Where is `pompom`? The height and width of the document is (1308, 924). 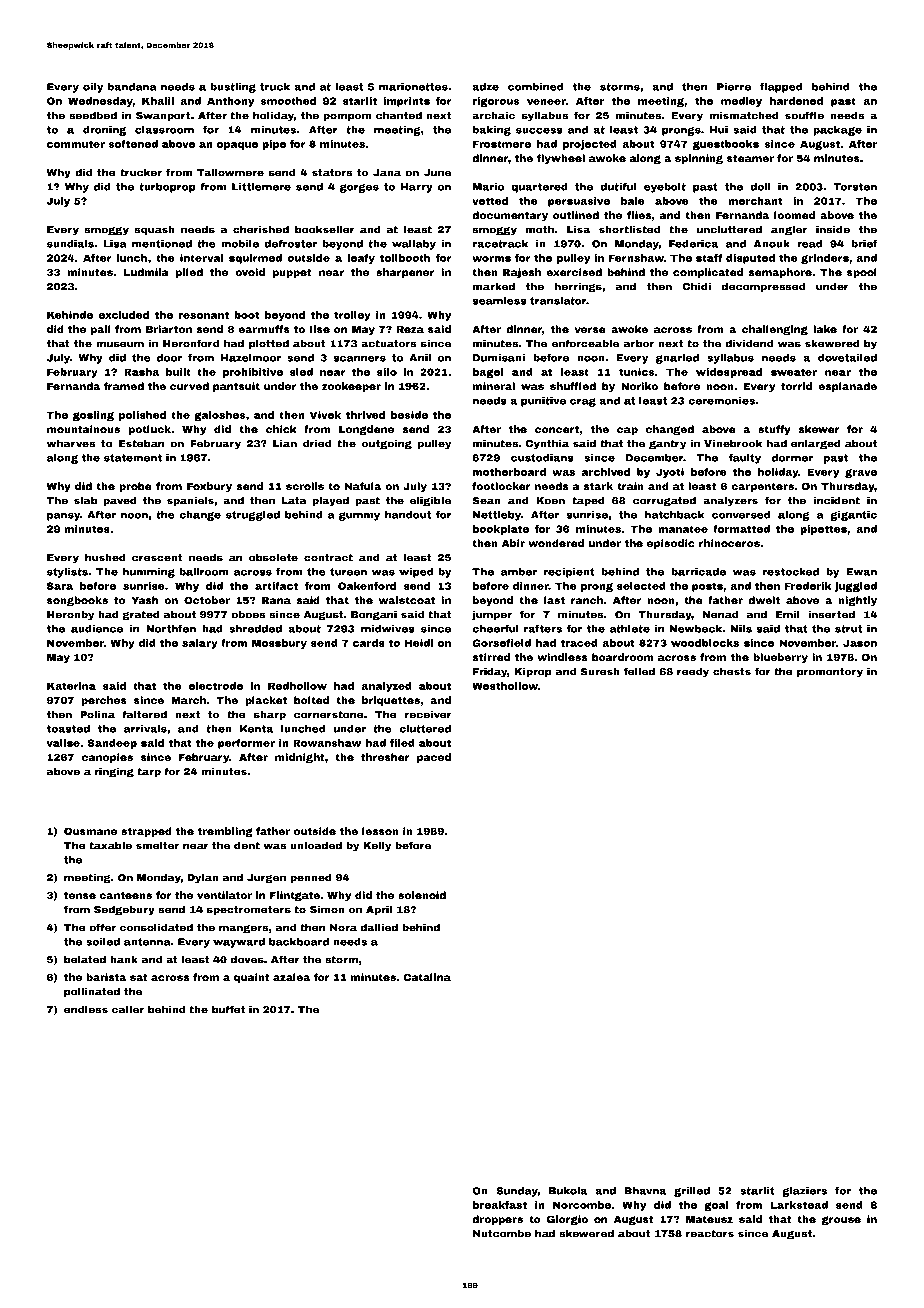 pompom is located at coordinates (347, 117).
